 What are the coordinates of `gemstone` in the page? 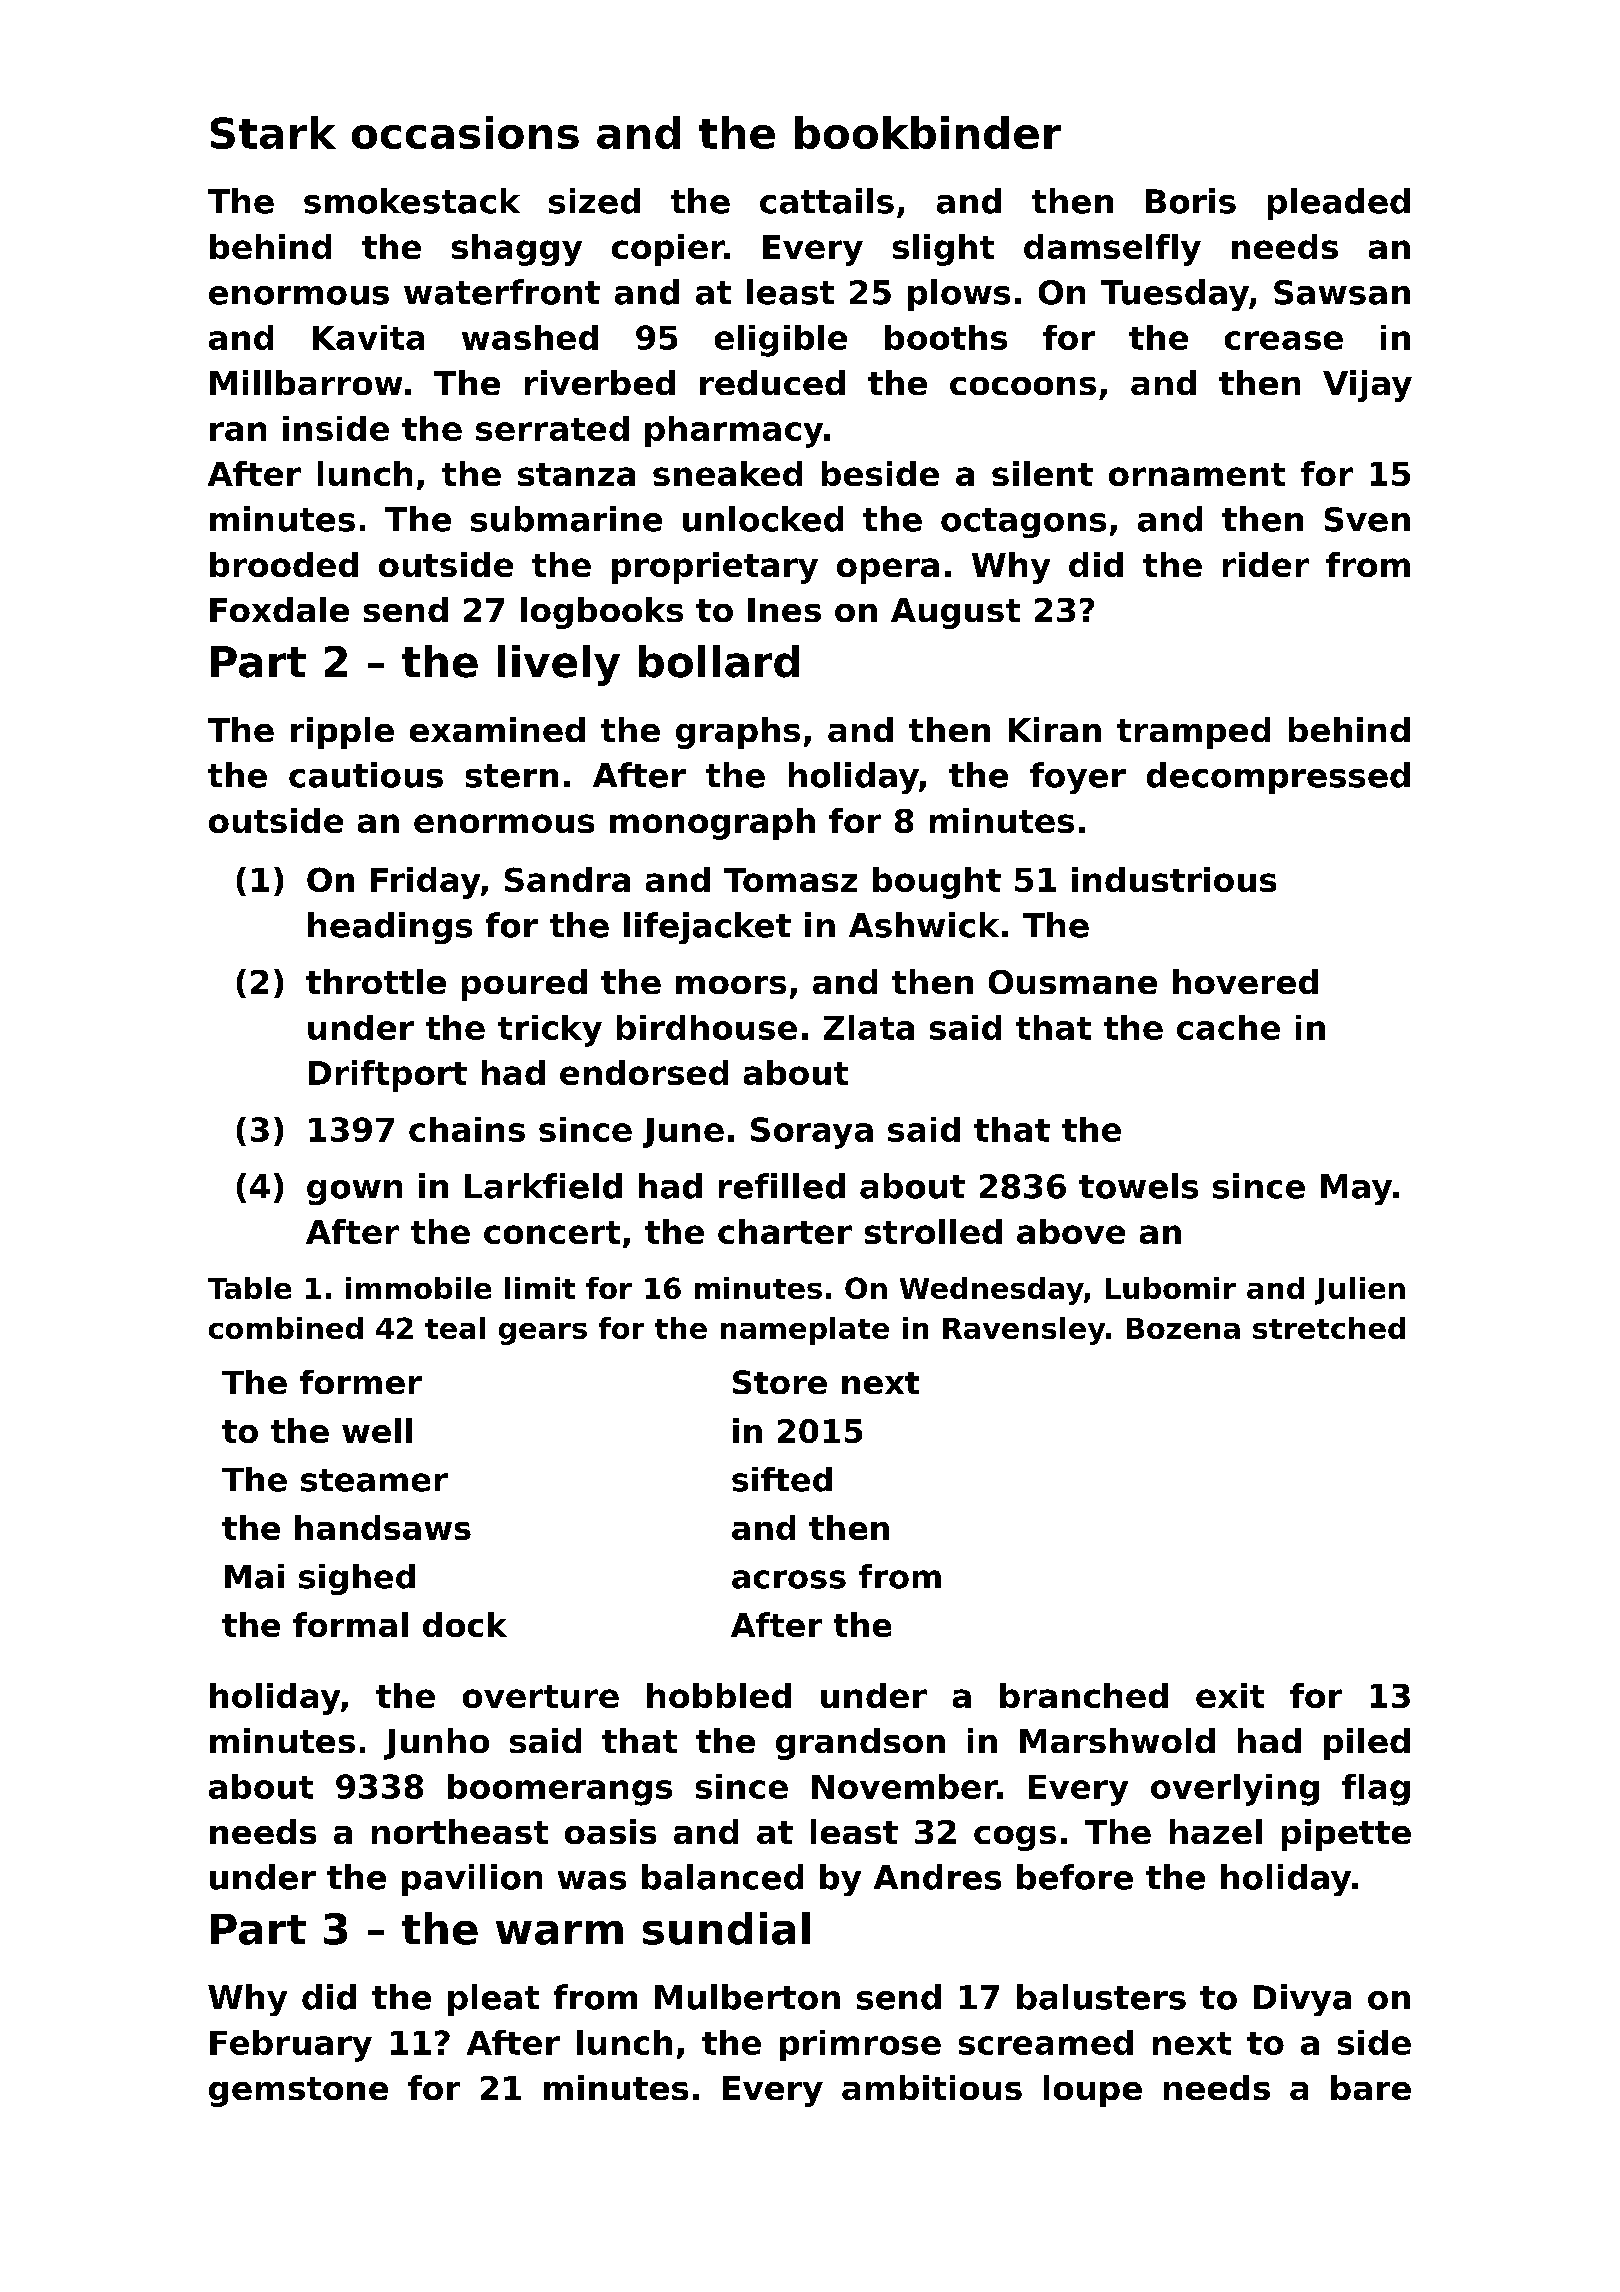 It's located at (298, 2092).
